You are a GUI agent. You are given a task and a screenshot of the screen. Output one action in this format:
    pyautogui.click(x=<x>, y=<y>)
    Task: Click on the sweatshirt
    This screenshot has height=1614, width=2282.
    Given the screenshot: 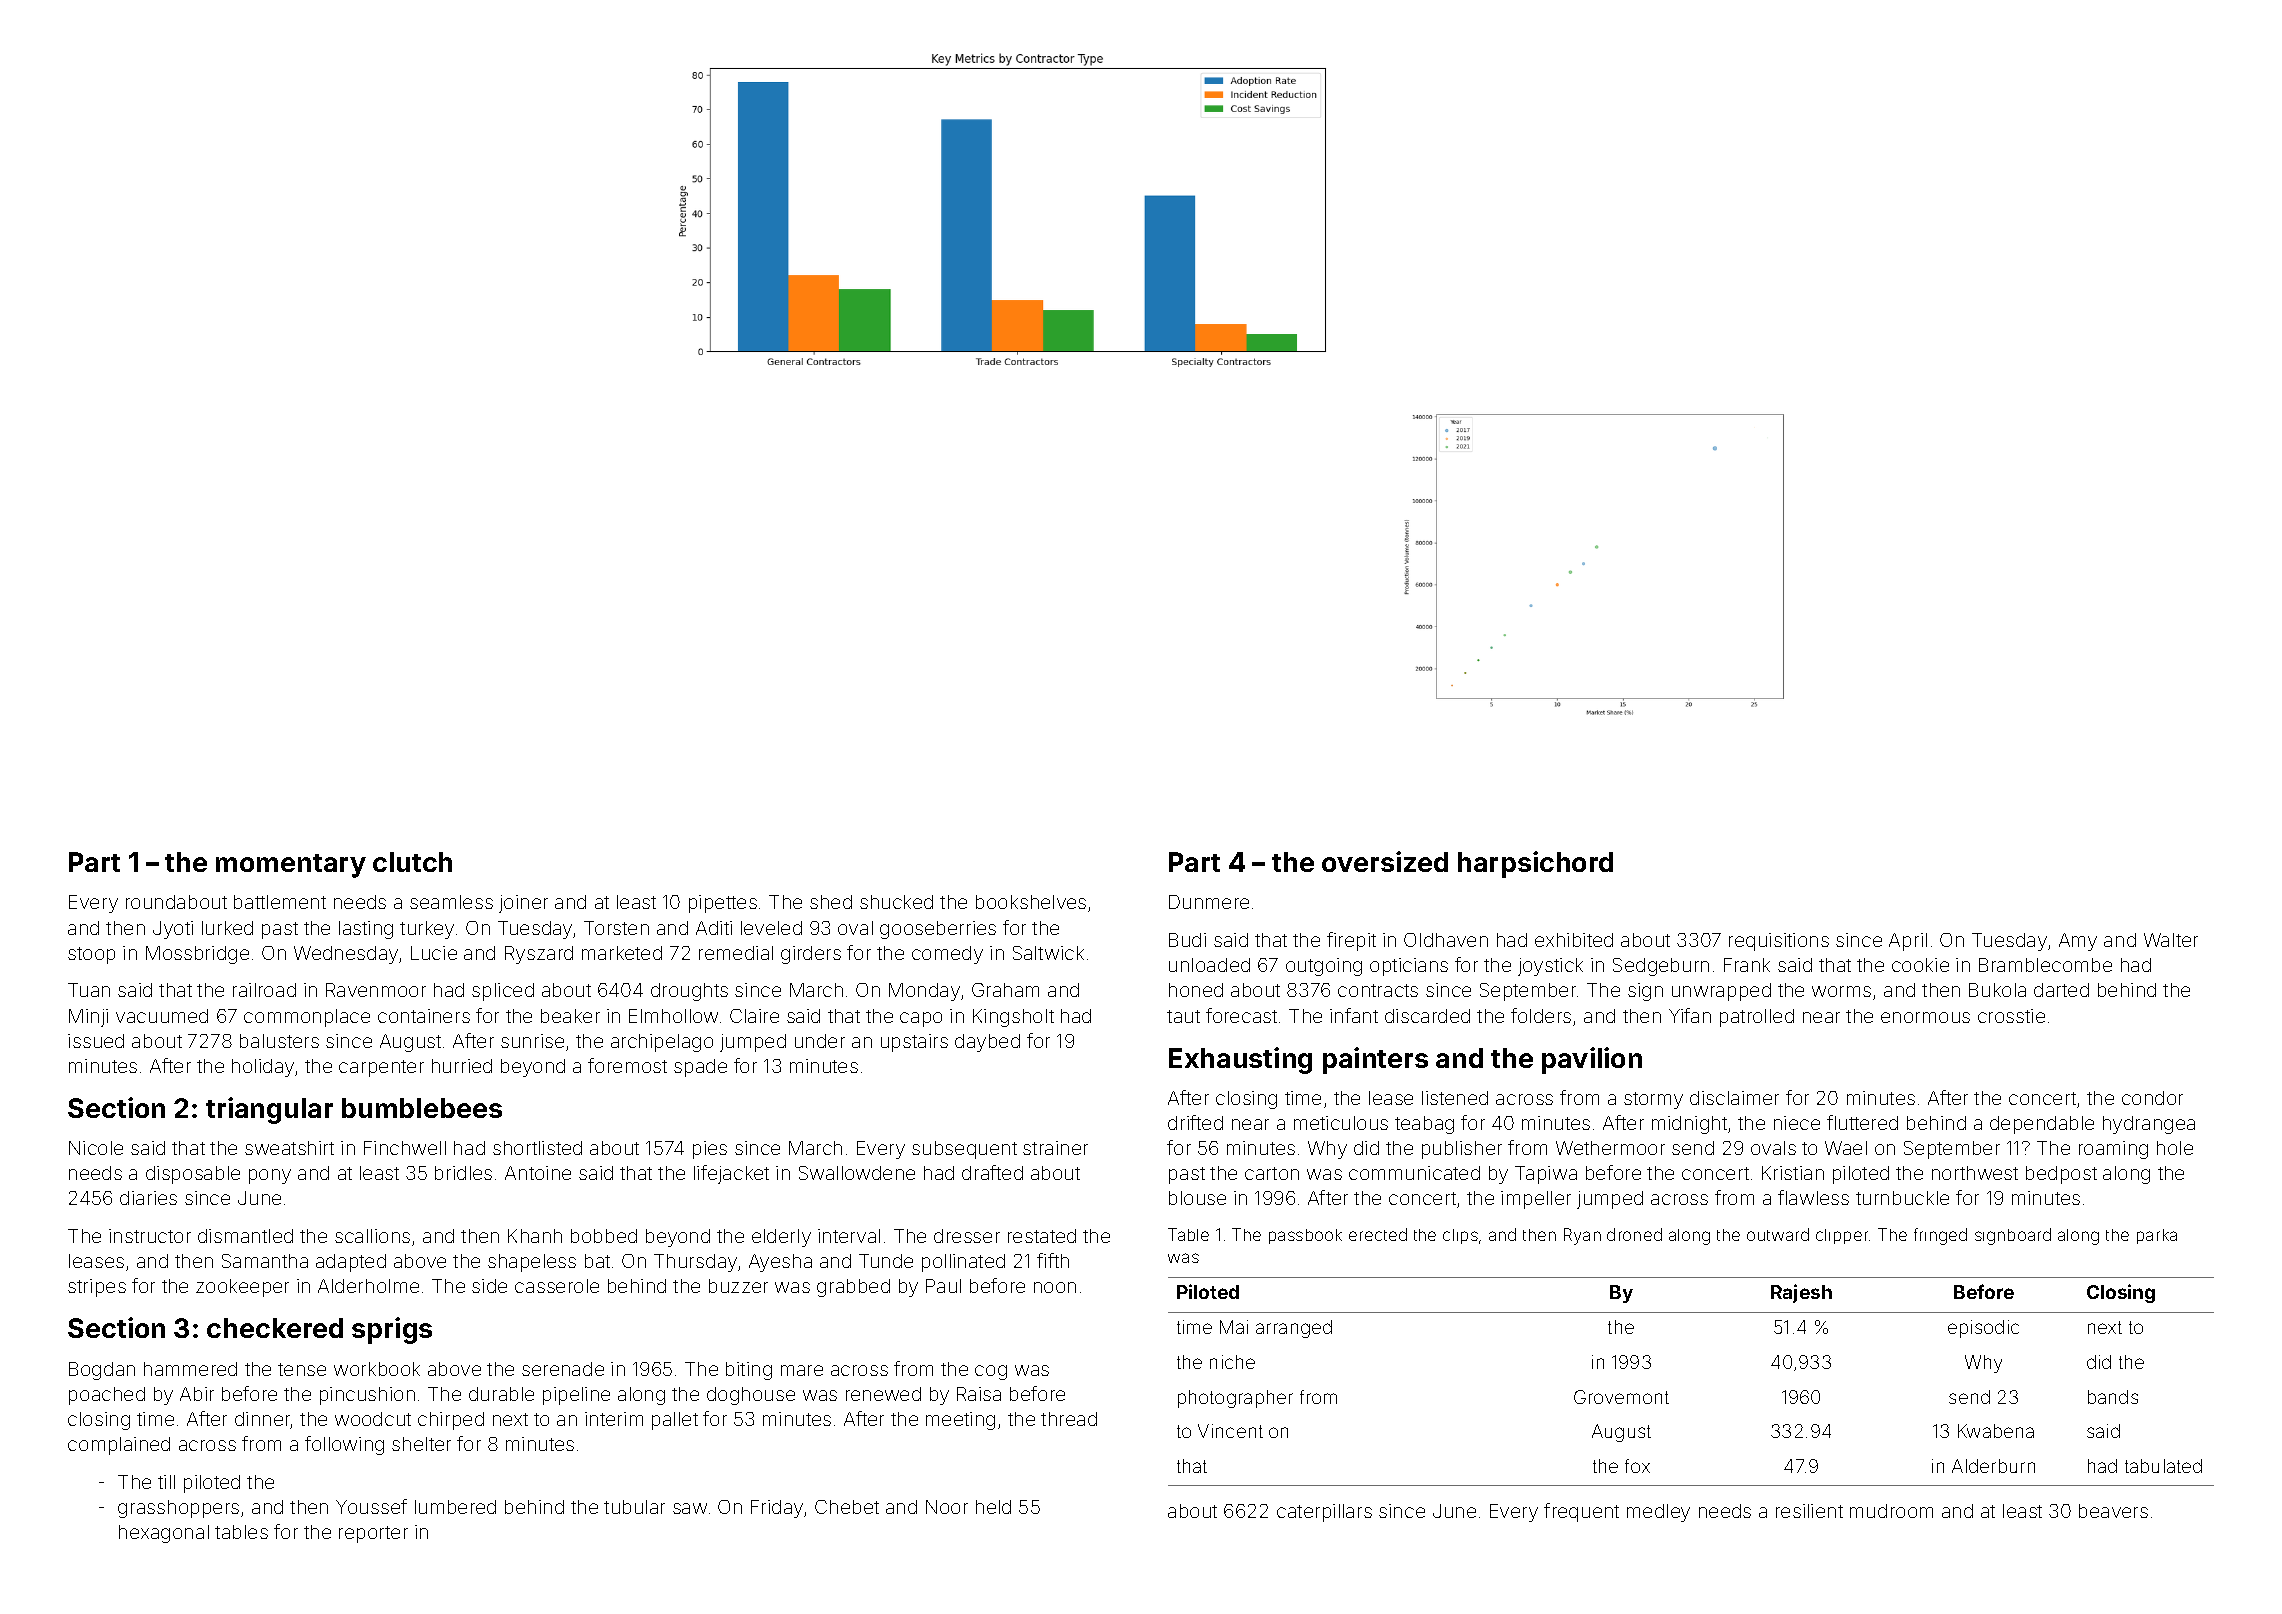 What is the action you would take?
    pyautogui.click(x=289, y=1148)
